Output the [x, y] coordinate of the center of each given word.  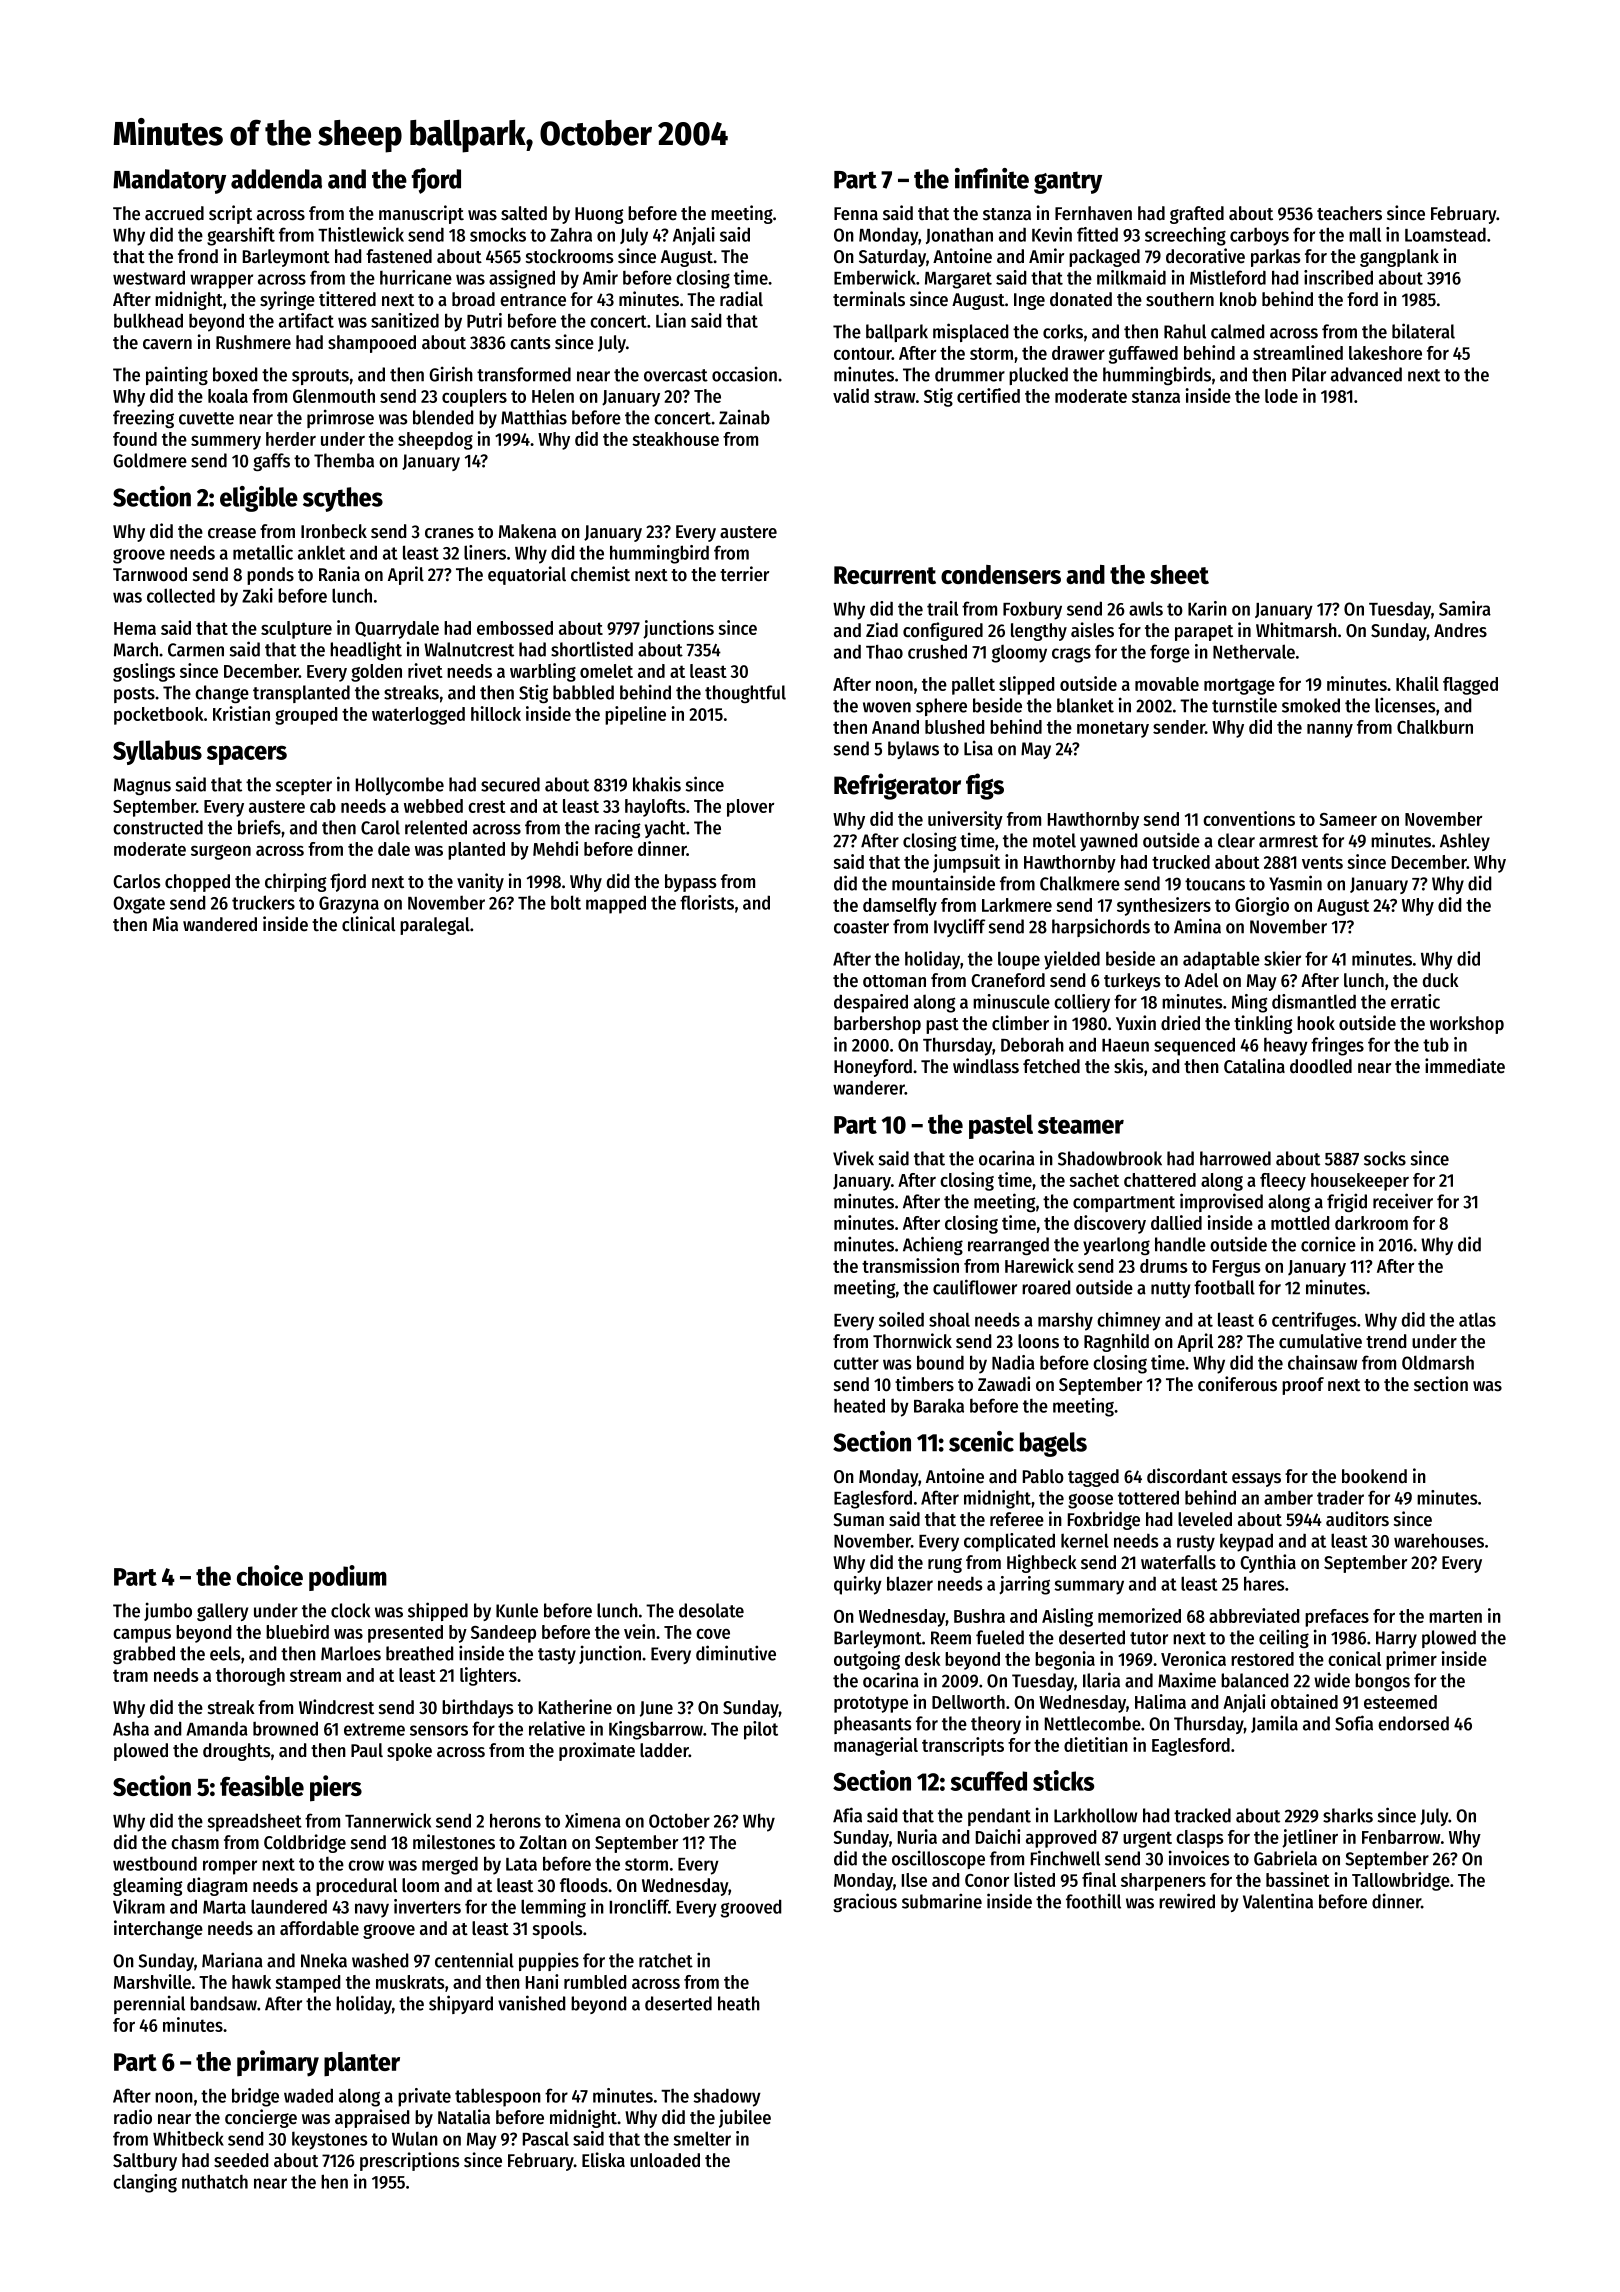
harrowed [1235, 1158]
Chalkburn [1435, 727]
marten [1455, 1616]
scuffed [989, 1781]
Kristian [241, 713]
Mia [165, 923]
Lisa [978, 748]
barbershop [877, 1025]
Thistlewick [361, 234]
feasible [262, 1785]
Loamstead [1445, 234]
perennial [149, 2004]
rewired [1187, 1901]
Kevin [1052, 234]
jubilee [745, 2118]
